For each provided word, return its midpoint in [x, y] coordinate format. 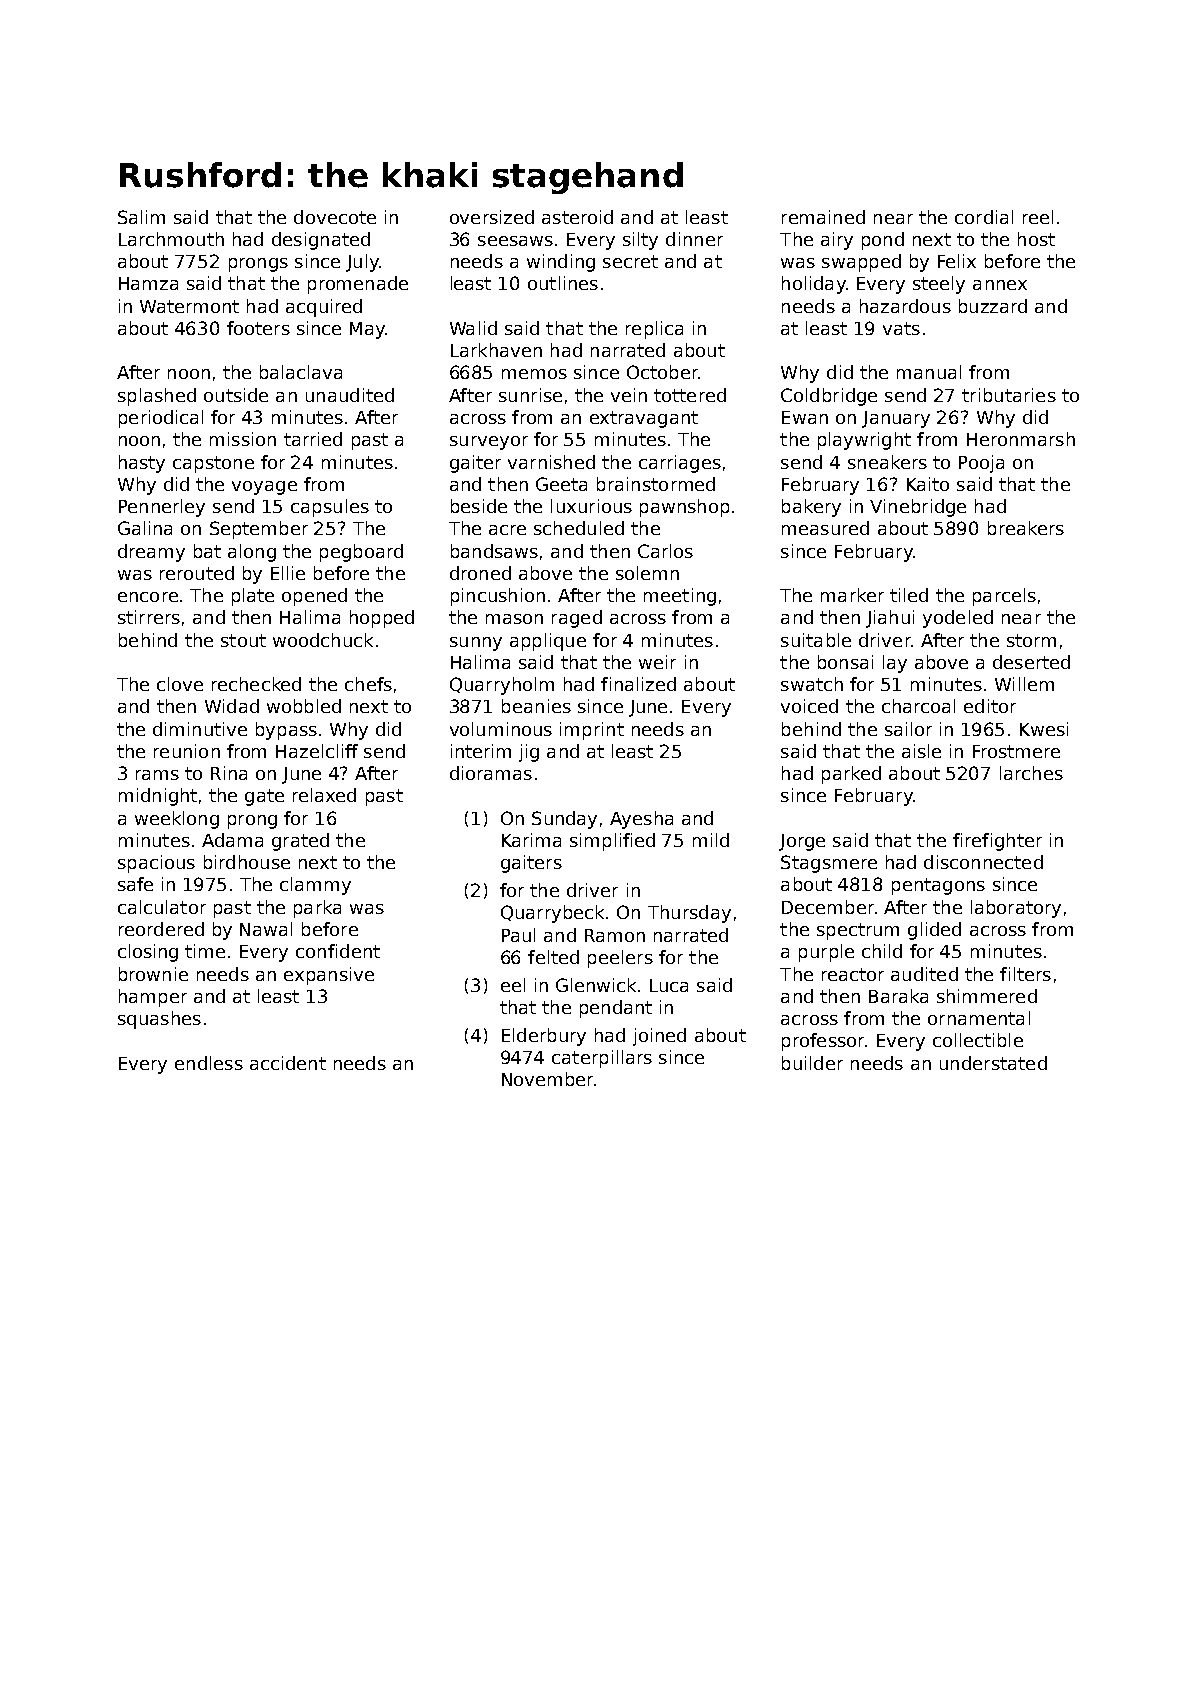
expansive [329, 976]
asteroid [577, 217]
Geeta [561, 484]
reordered [161, 929]
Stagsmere [829, 864]
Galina [145, 528]
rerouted [197, 573]
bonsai [845, 662]
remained [823, 217]
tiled [909, 595]
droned [480, 573]
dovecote [335, 217]
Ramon [615, 935]
